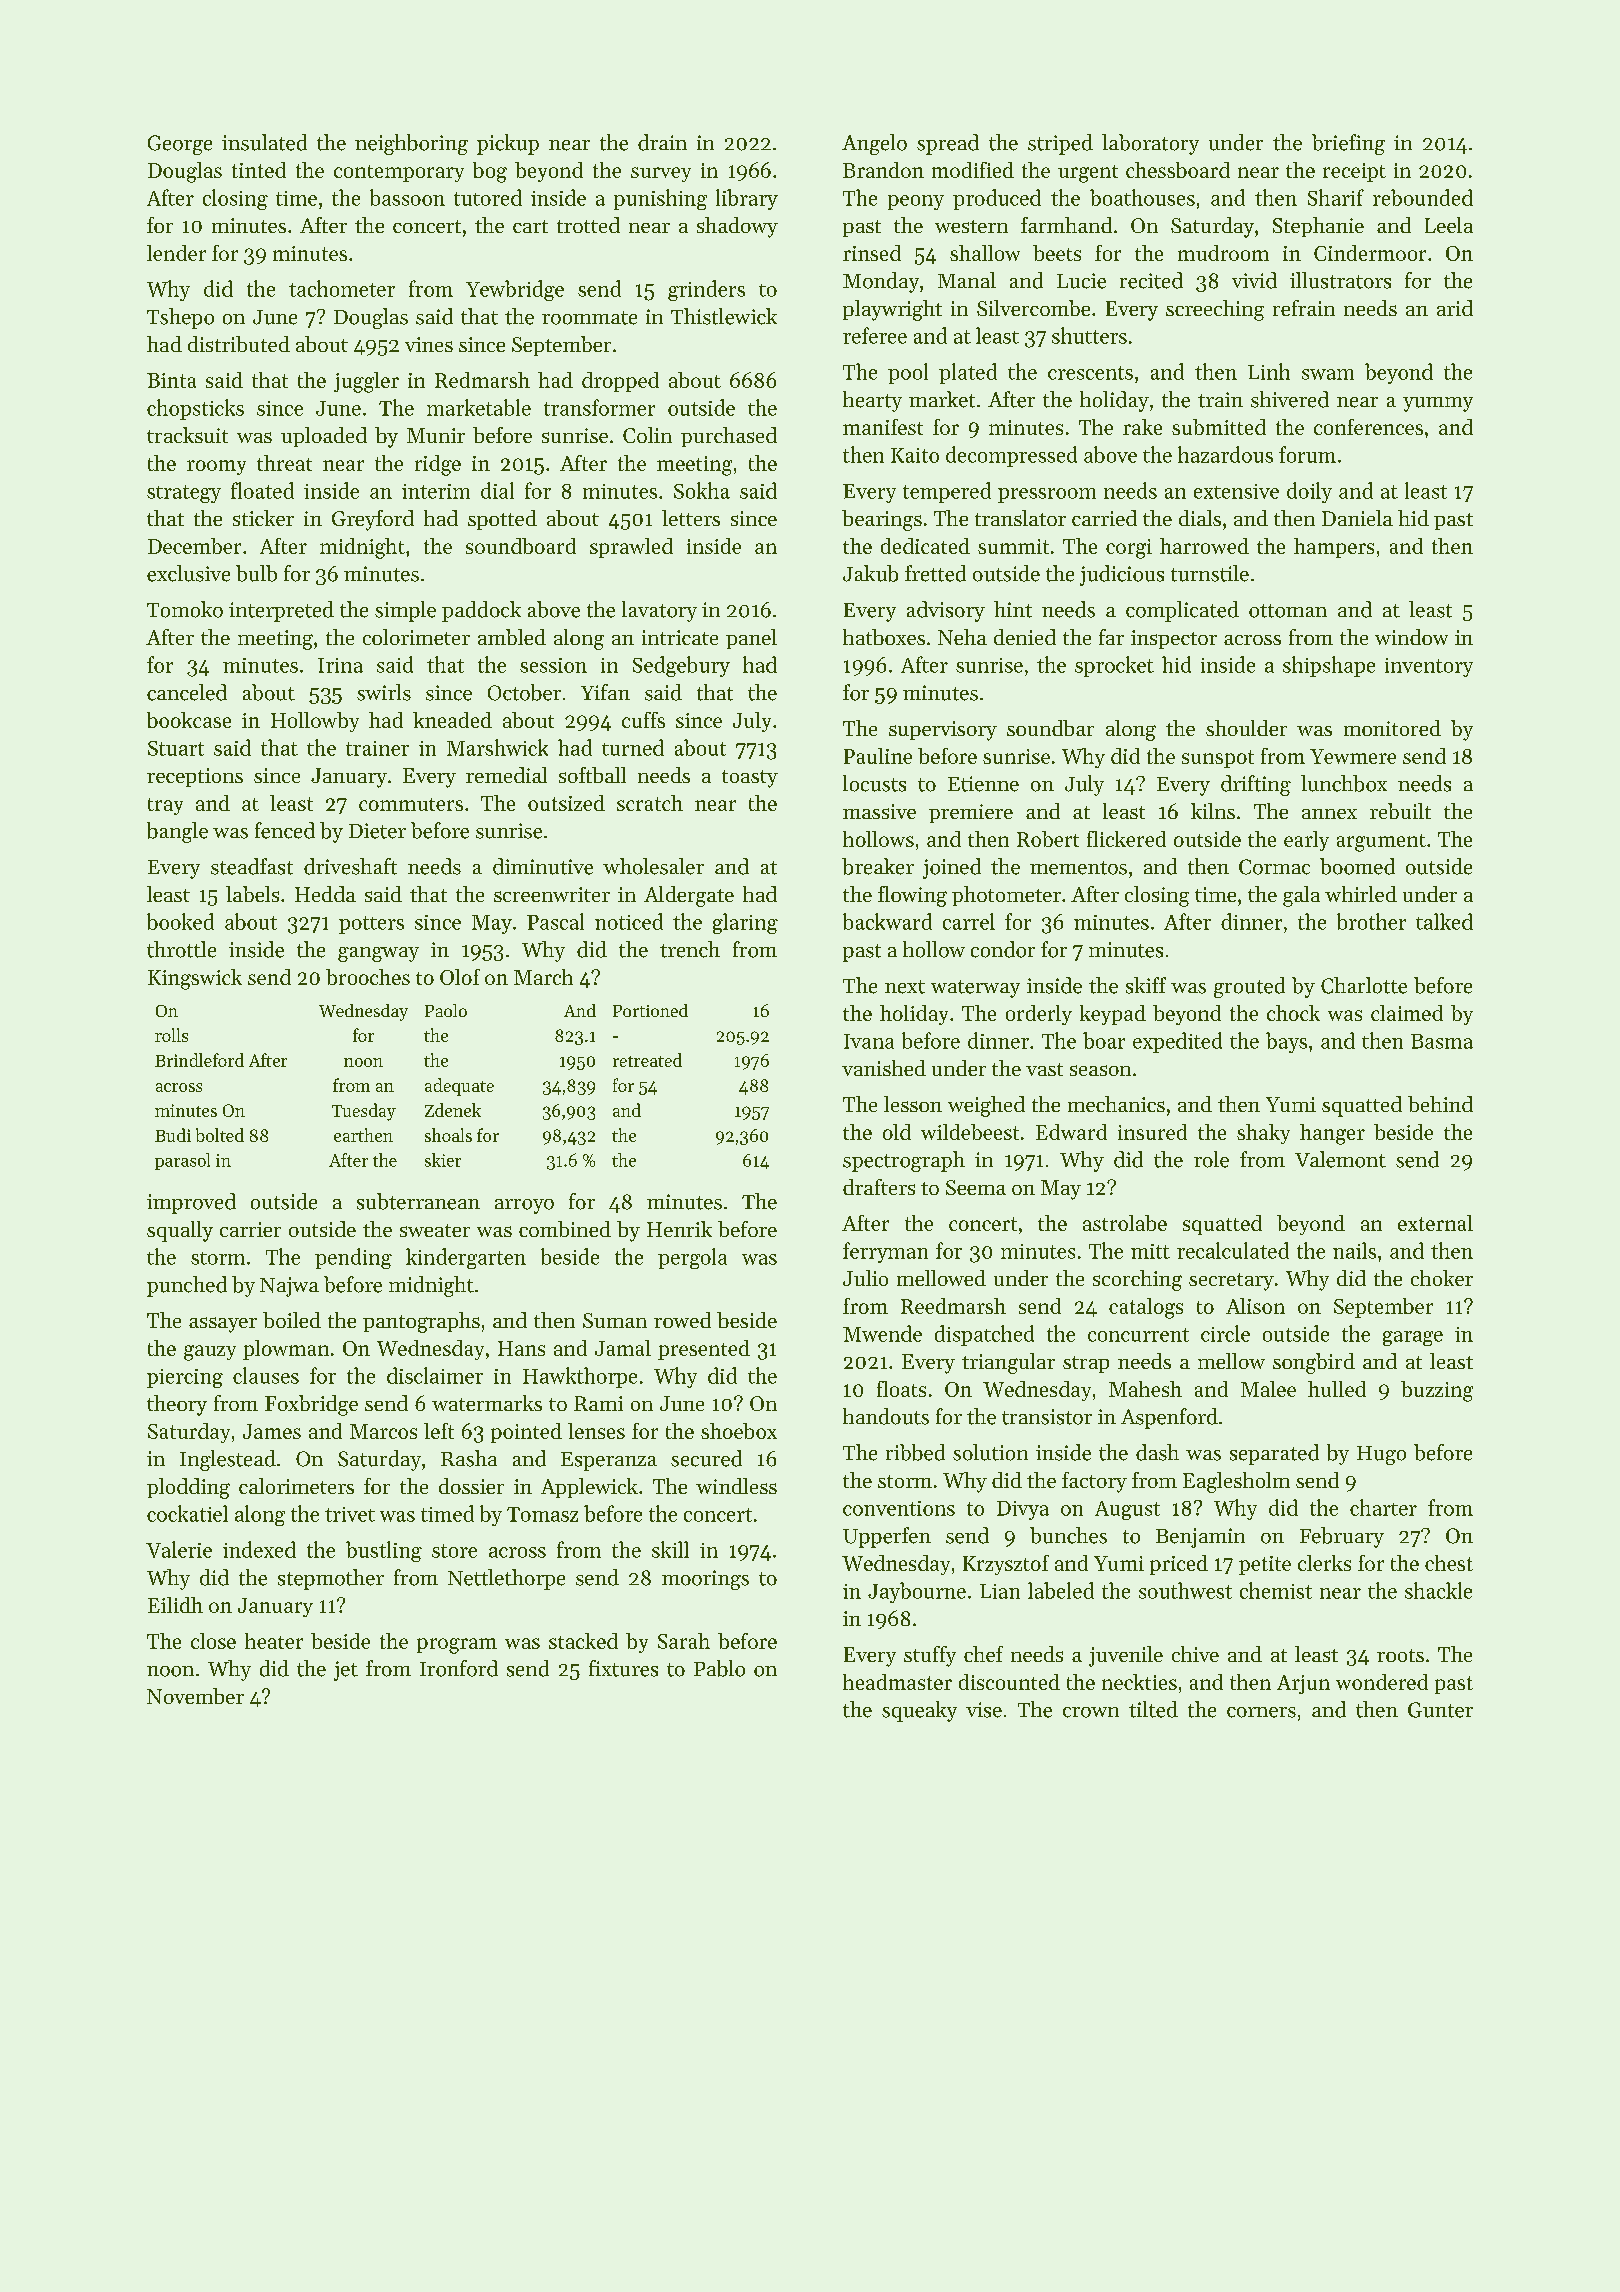 Image resolution: width=1620 pixels, height=2292 pixels. I want to click on Gunter, so click(1440, 1710).
